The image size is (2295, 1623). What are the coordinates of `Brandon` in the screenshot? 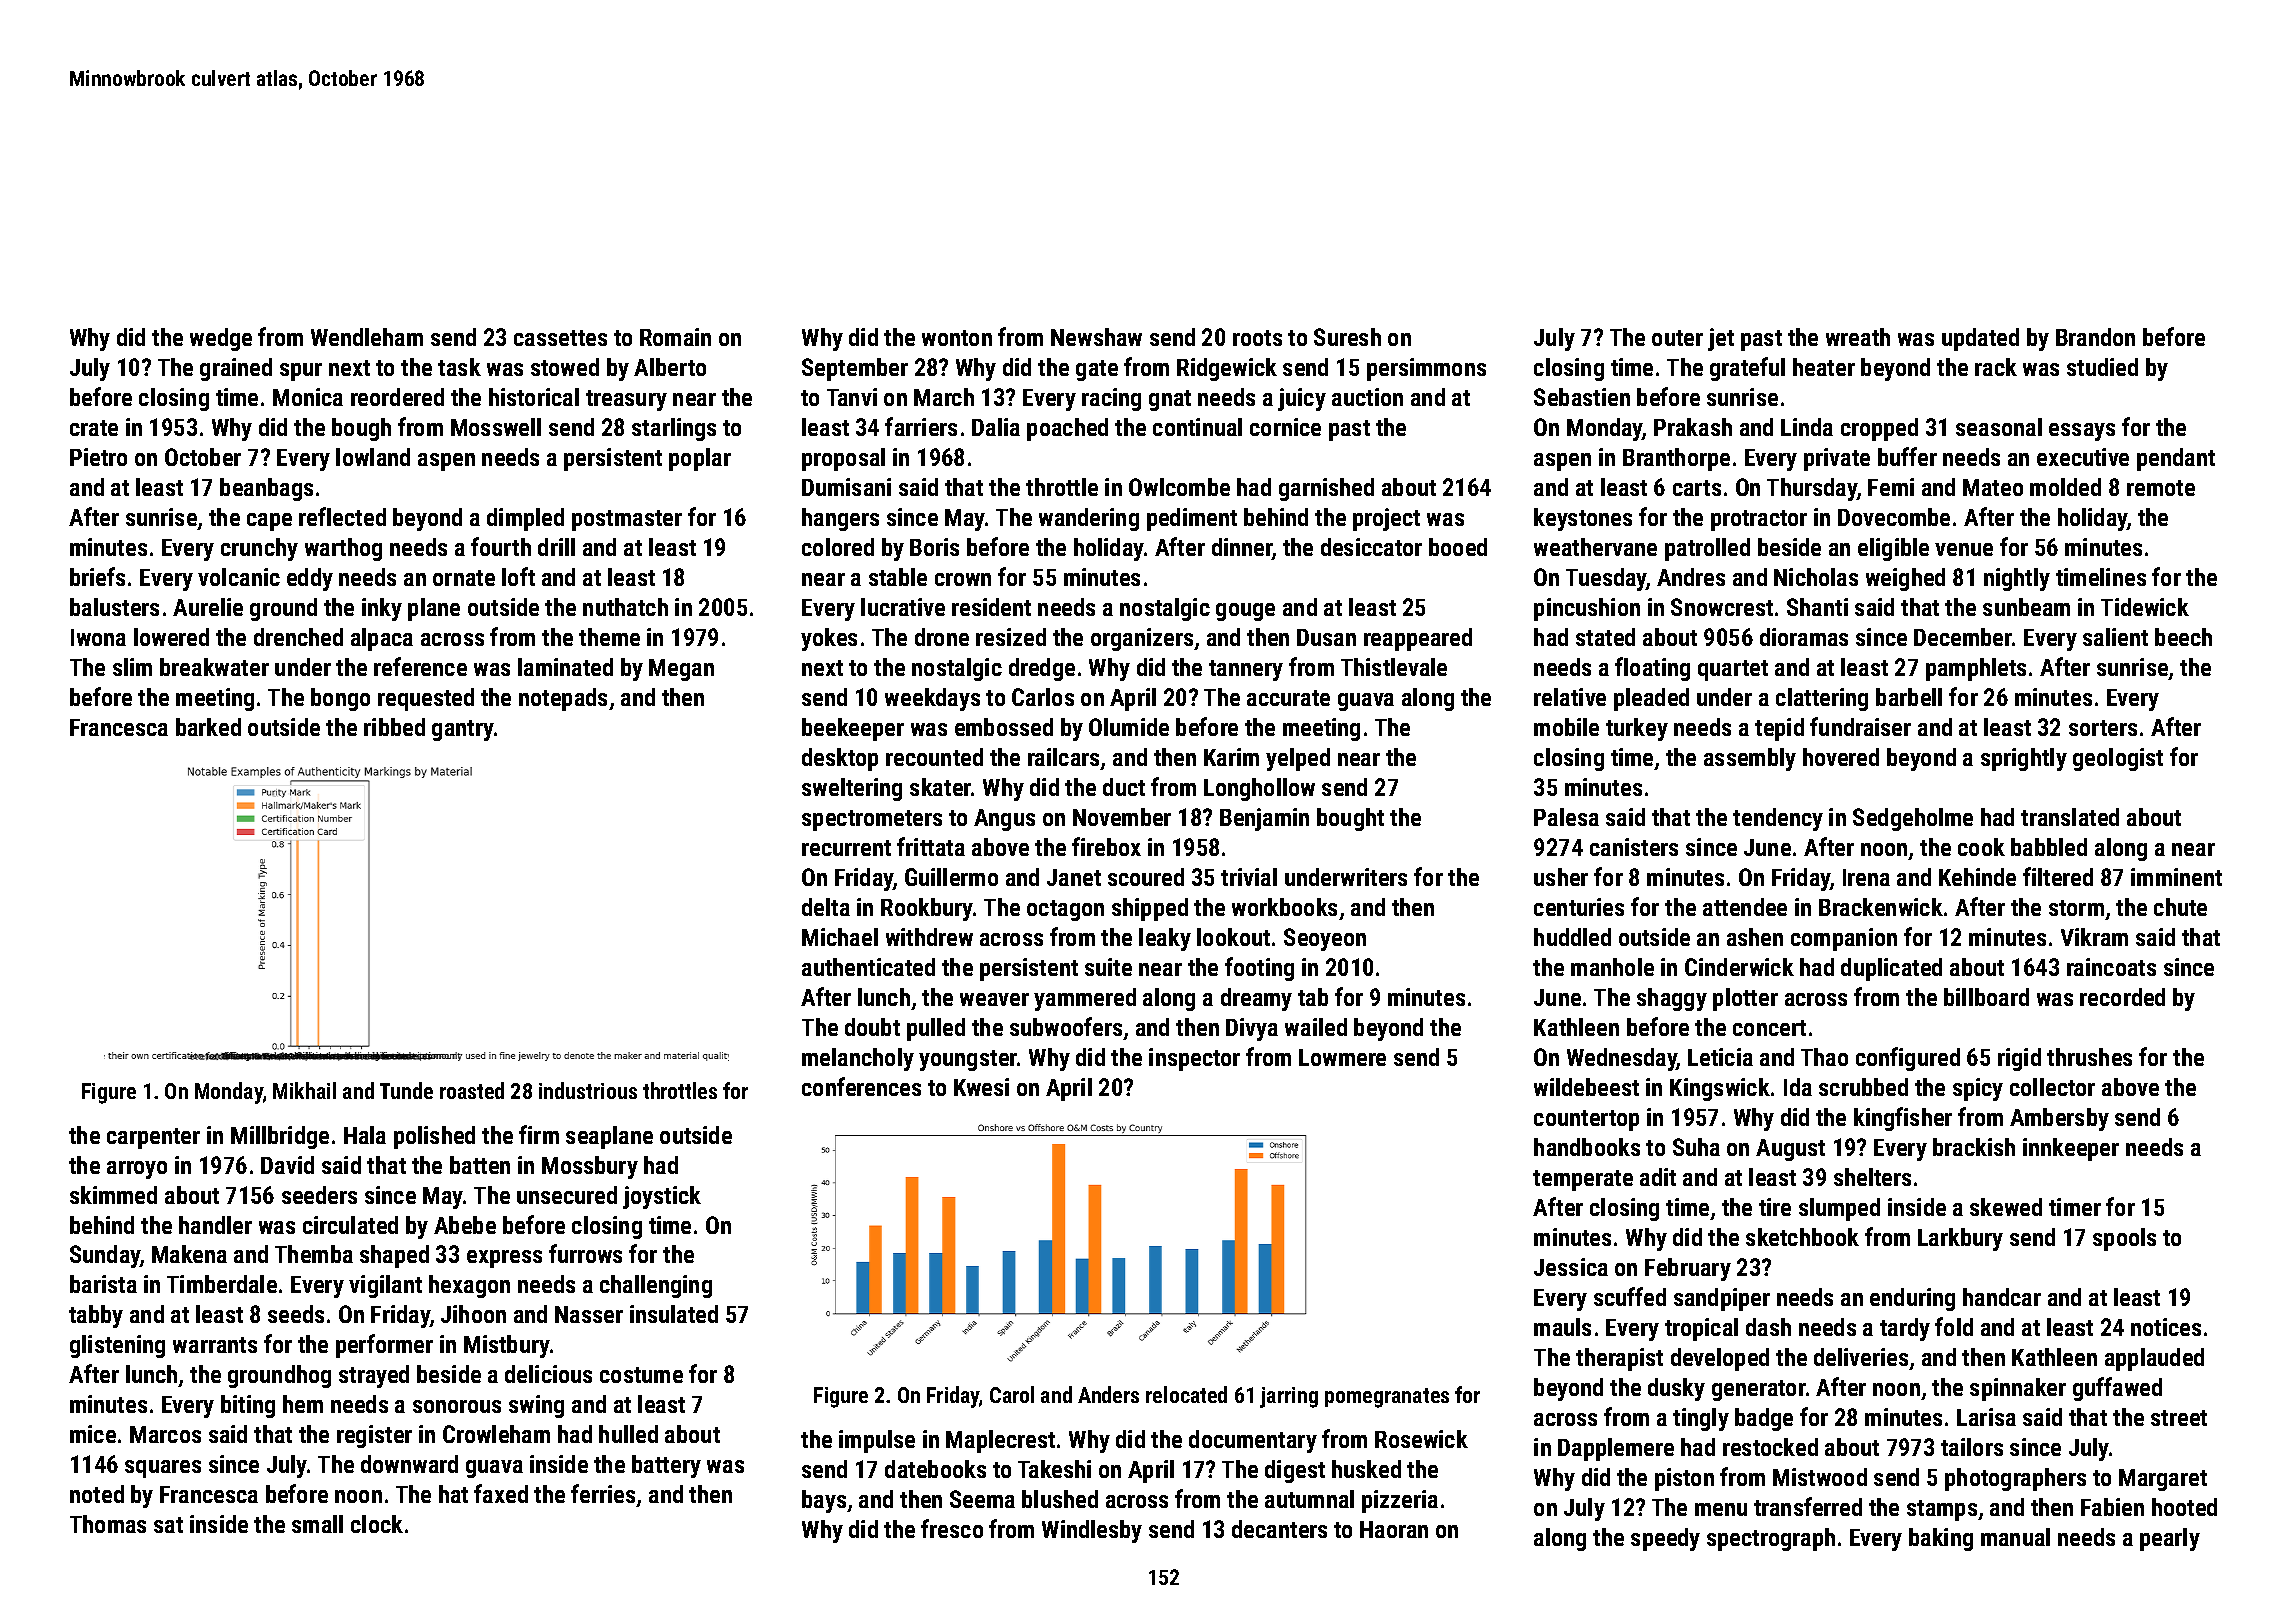 It's located at (2095, 337).
